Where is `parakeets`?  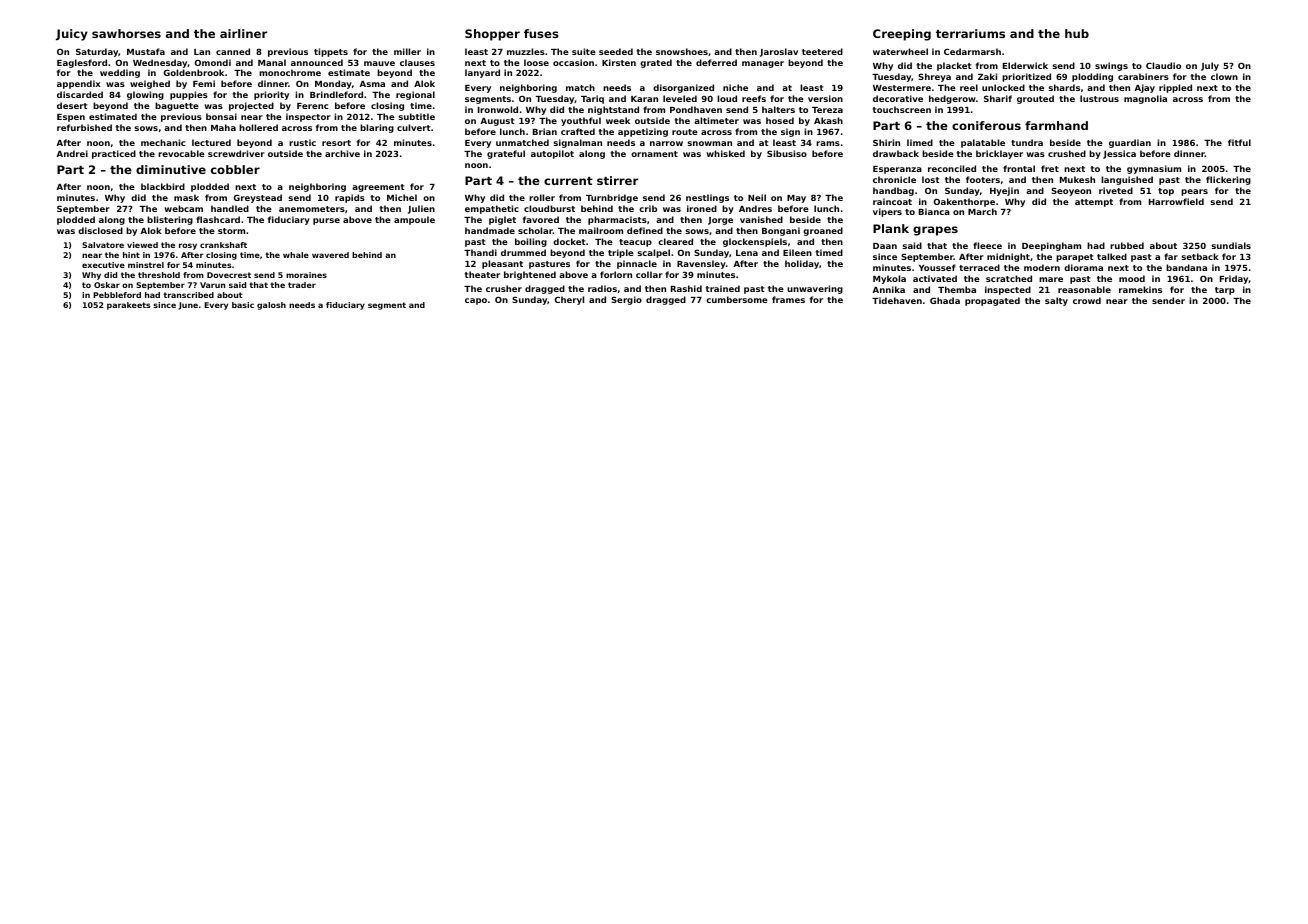 parakeets is located at coordinates (128, 306).
